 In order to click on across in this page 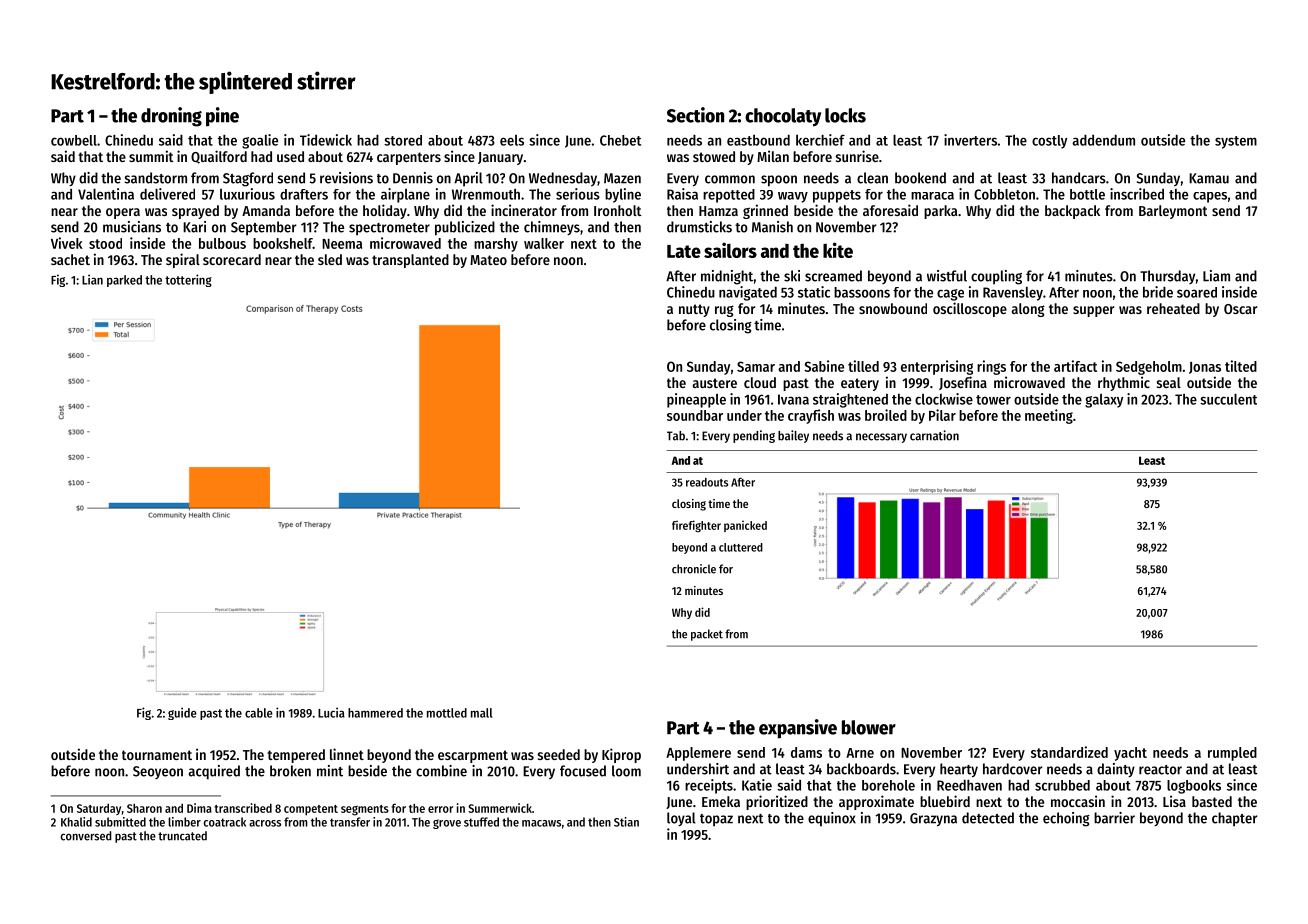, I will do `click(265, 823)`.
